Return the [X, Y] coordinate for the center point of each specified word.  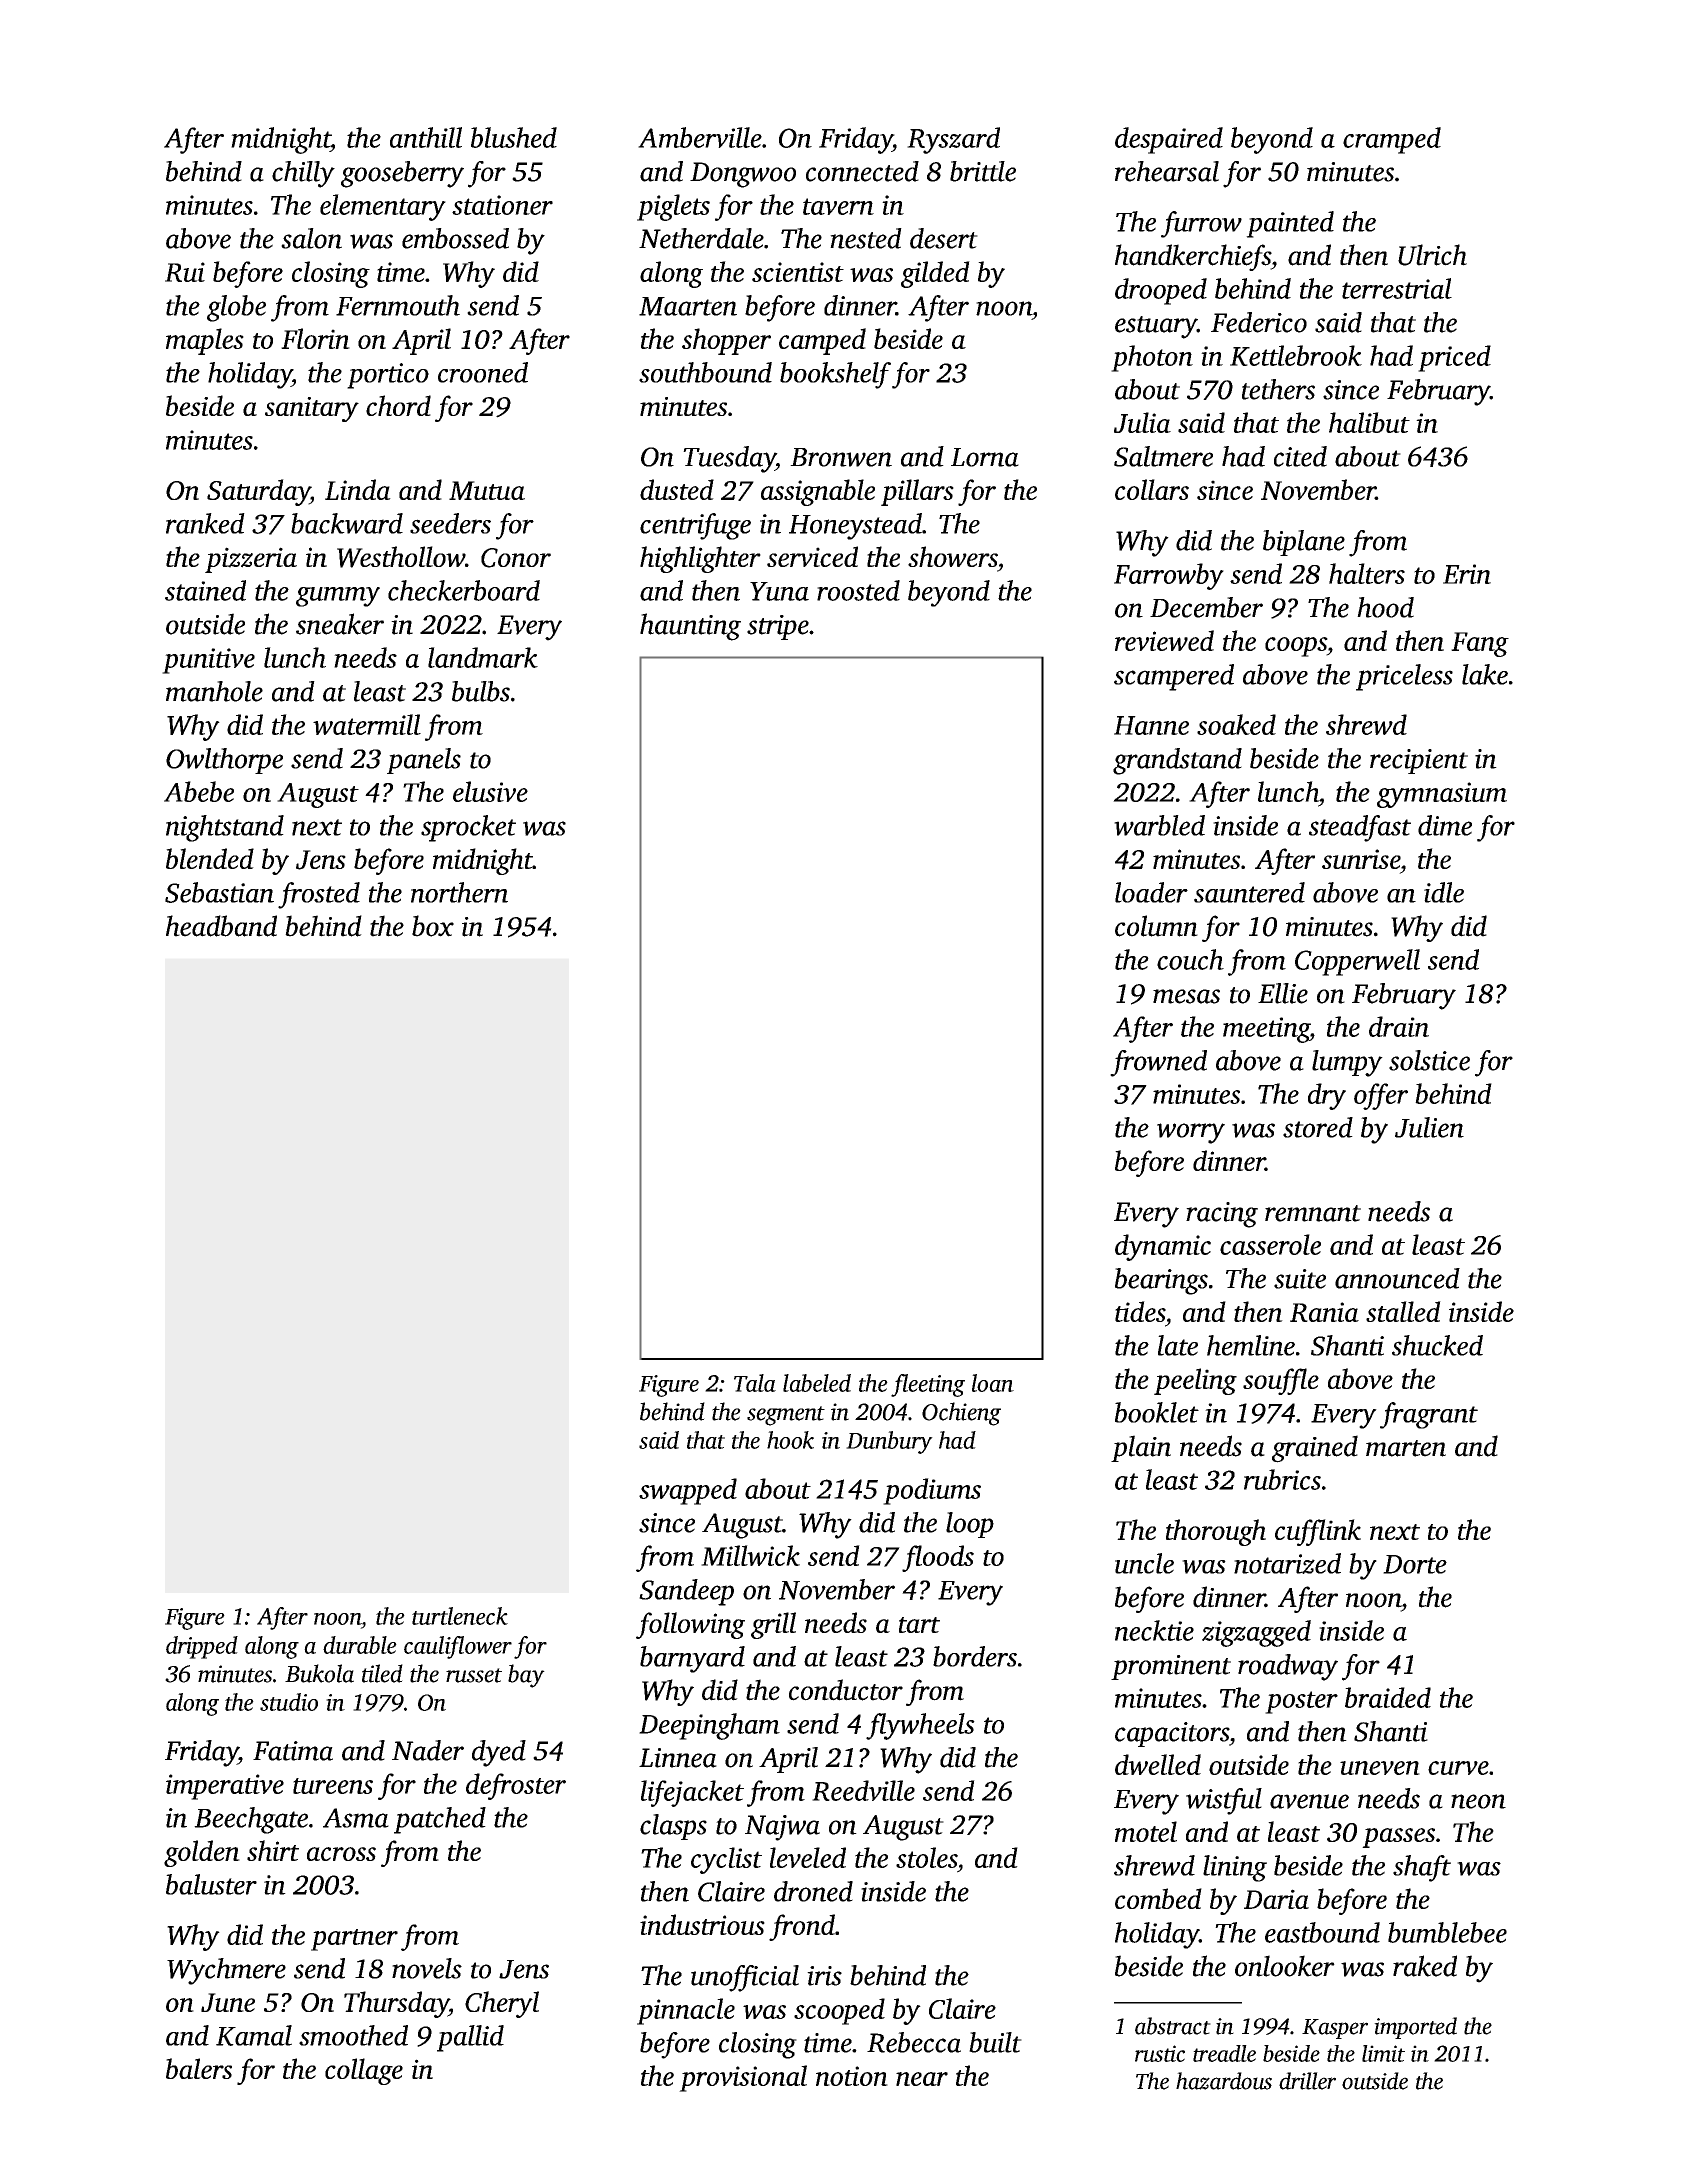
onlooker [1285, 1966]
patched [440, 1820]
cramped [1392, 140]
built [995, 2042]
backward [347, 523]
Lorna [985, 457]
